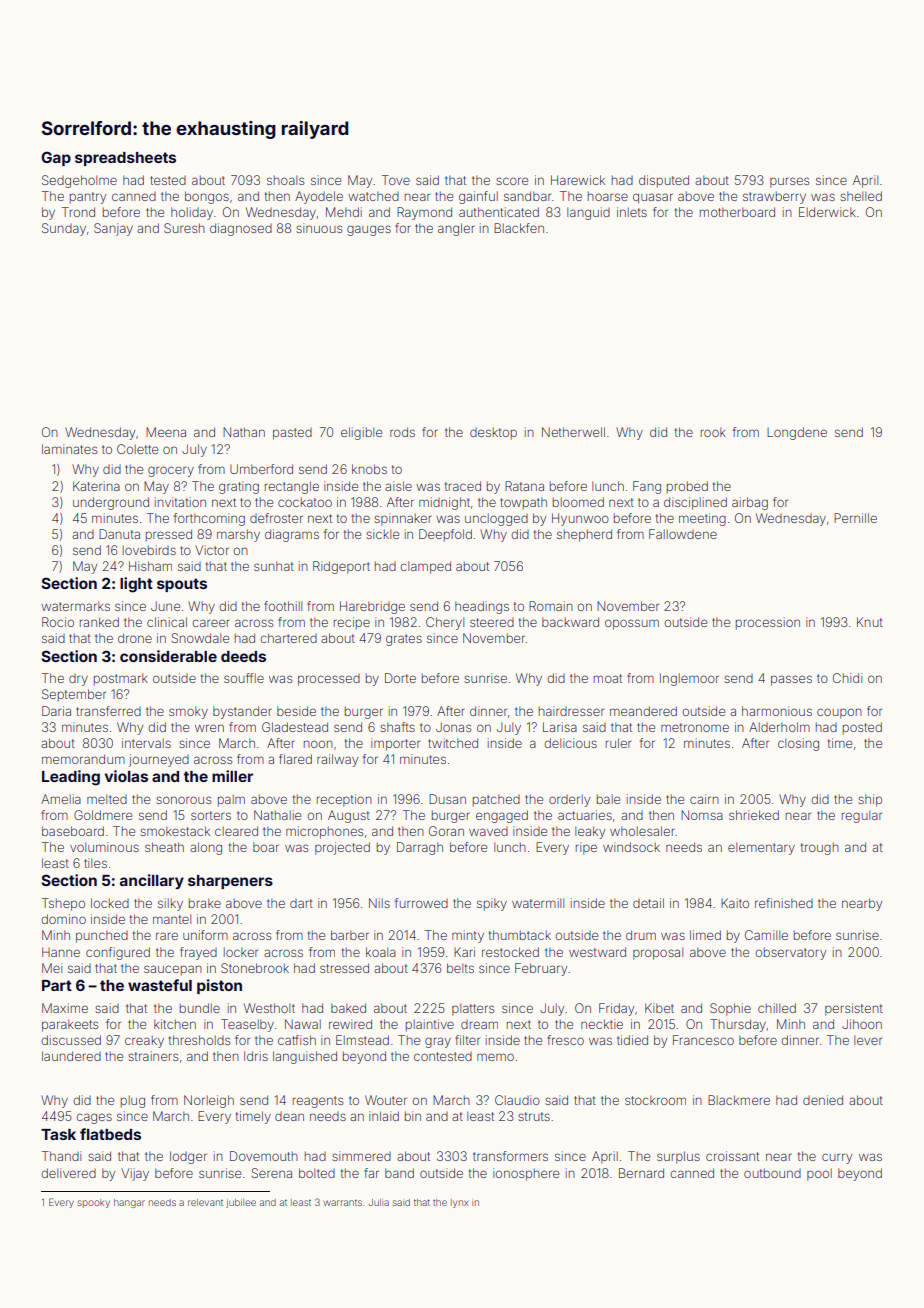  I want to click on relevant, so click(205, 1202).
